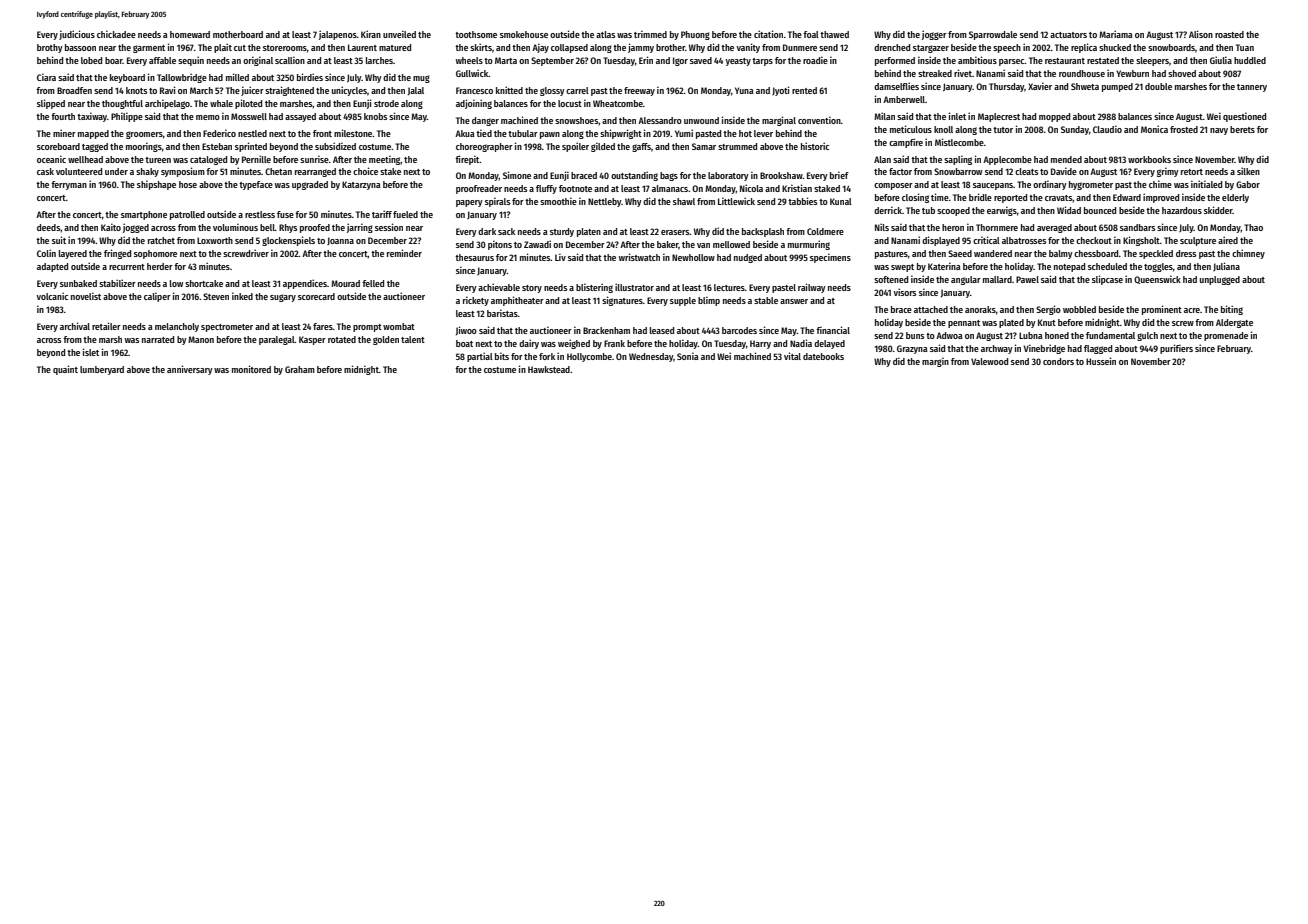 The height and width of the screenshot is (924, 1308). I want to click on judicious, so click(77, 35).
